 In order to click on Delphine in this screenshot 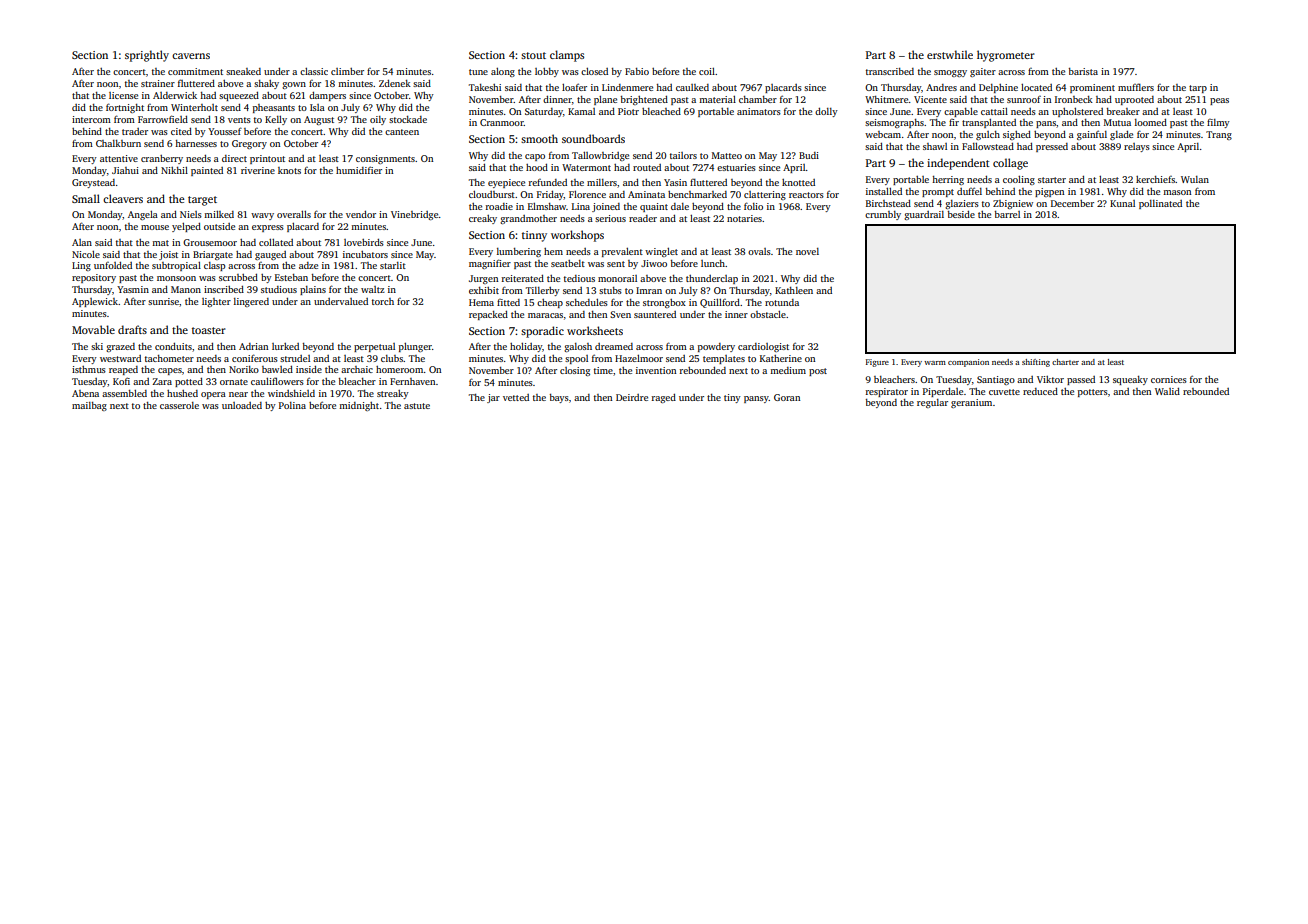, I will do `click(998, 88)`.
